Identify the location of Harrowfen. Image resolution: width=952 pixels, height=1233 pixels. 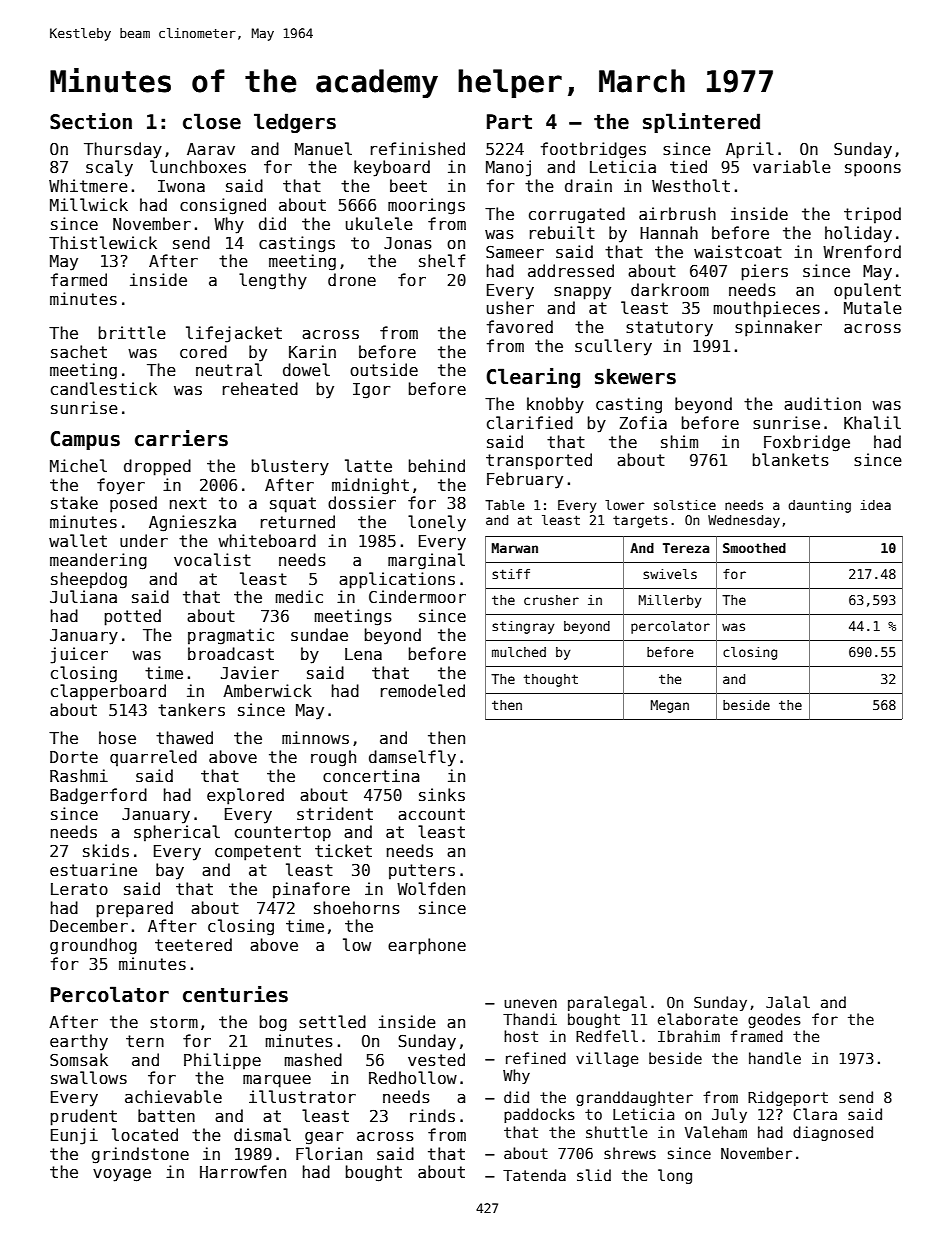
(243, 1171).
